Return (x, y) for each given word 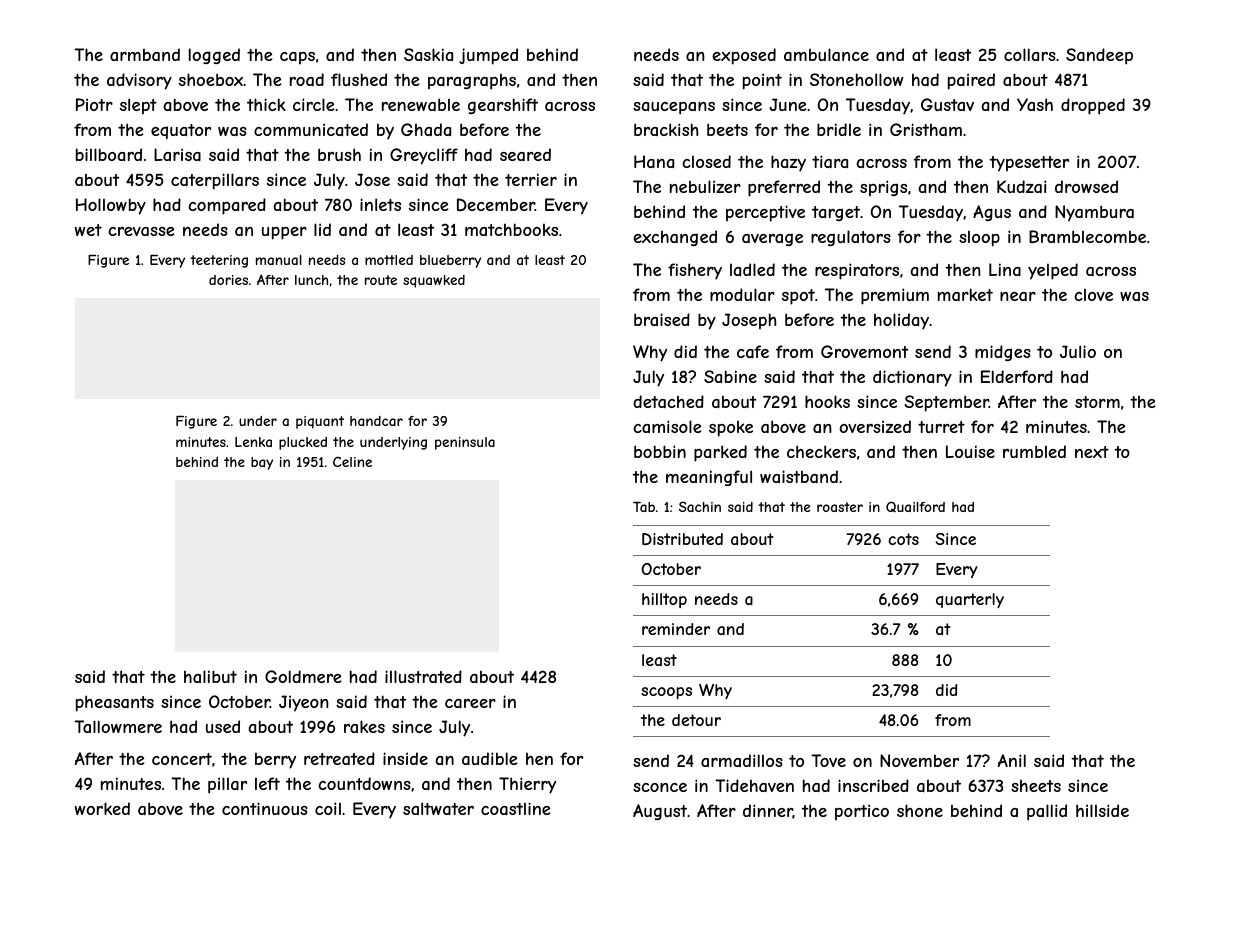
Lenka (253, 442)
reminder (676, 629)
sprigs (883, 188)
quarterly (970, 600)
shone (920, 810)
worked (102, 808)
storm (1097, 402)
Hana (654, 161)
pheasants (115, 703)
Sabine (730, 376)
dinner (768, 811)
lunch (311, 280)
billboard (109, 154)
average (772, 240)
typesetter (1029, 164)
